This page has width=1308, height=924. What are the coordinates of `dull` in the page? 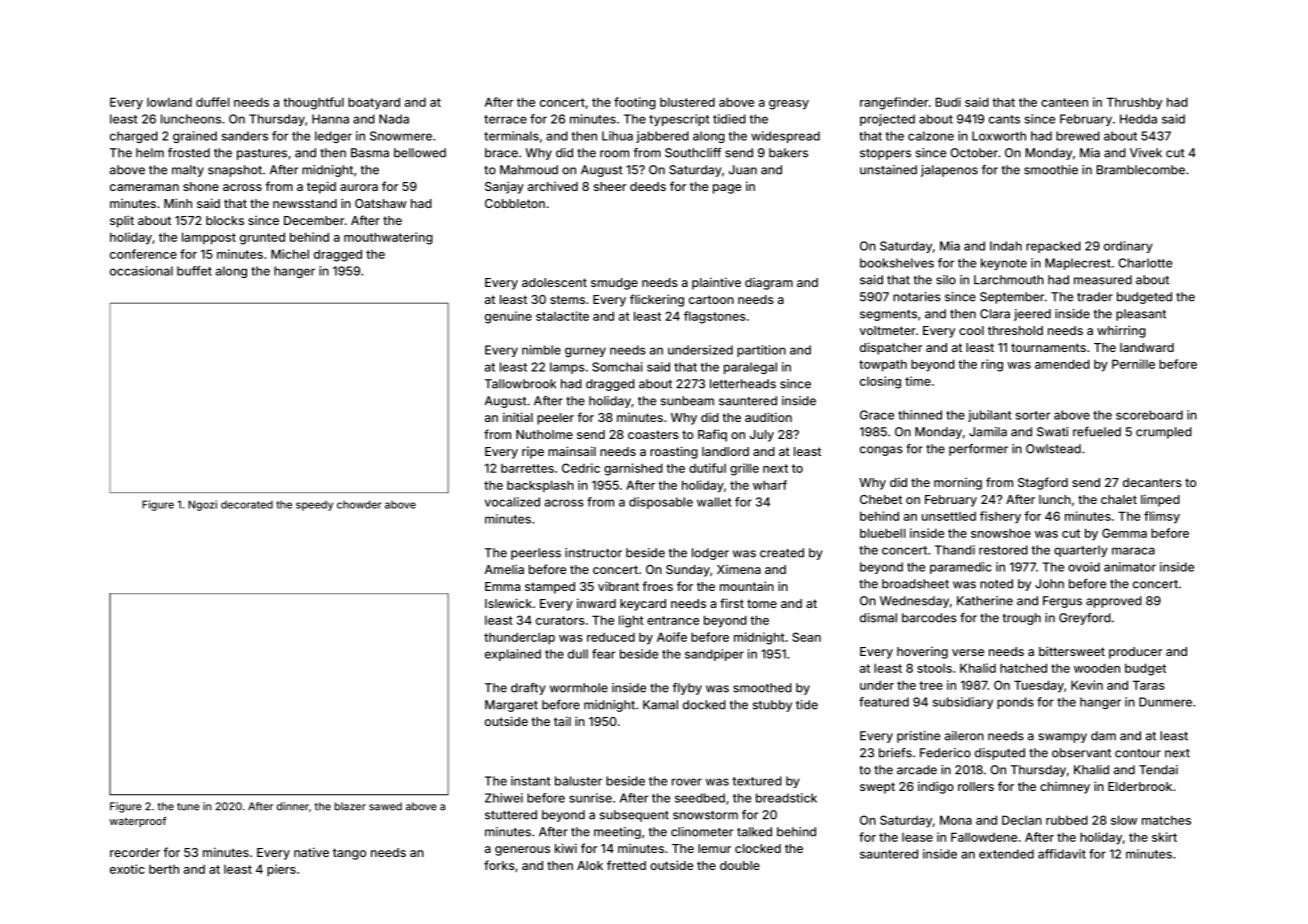 It's located at (578, 654).
